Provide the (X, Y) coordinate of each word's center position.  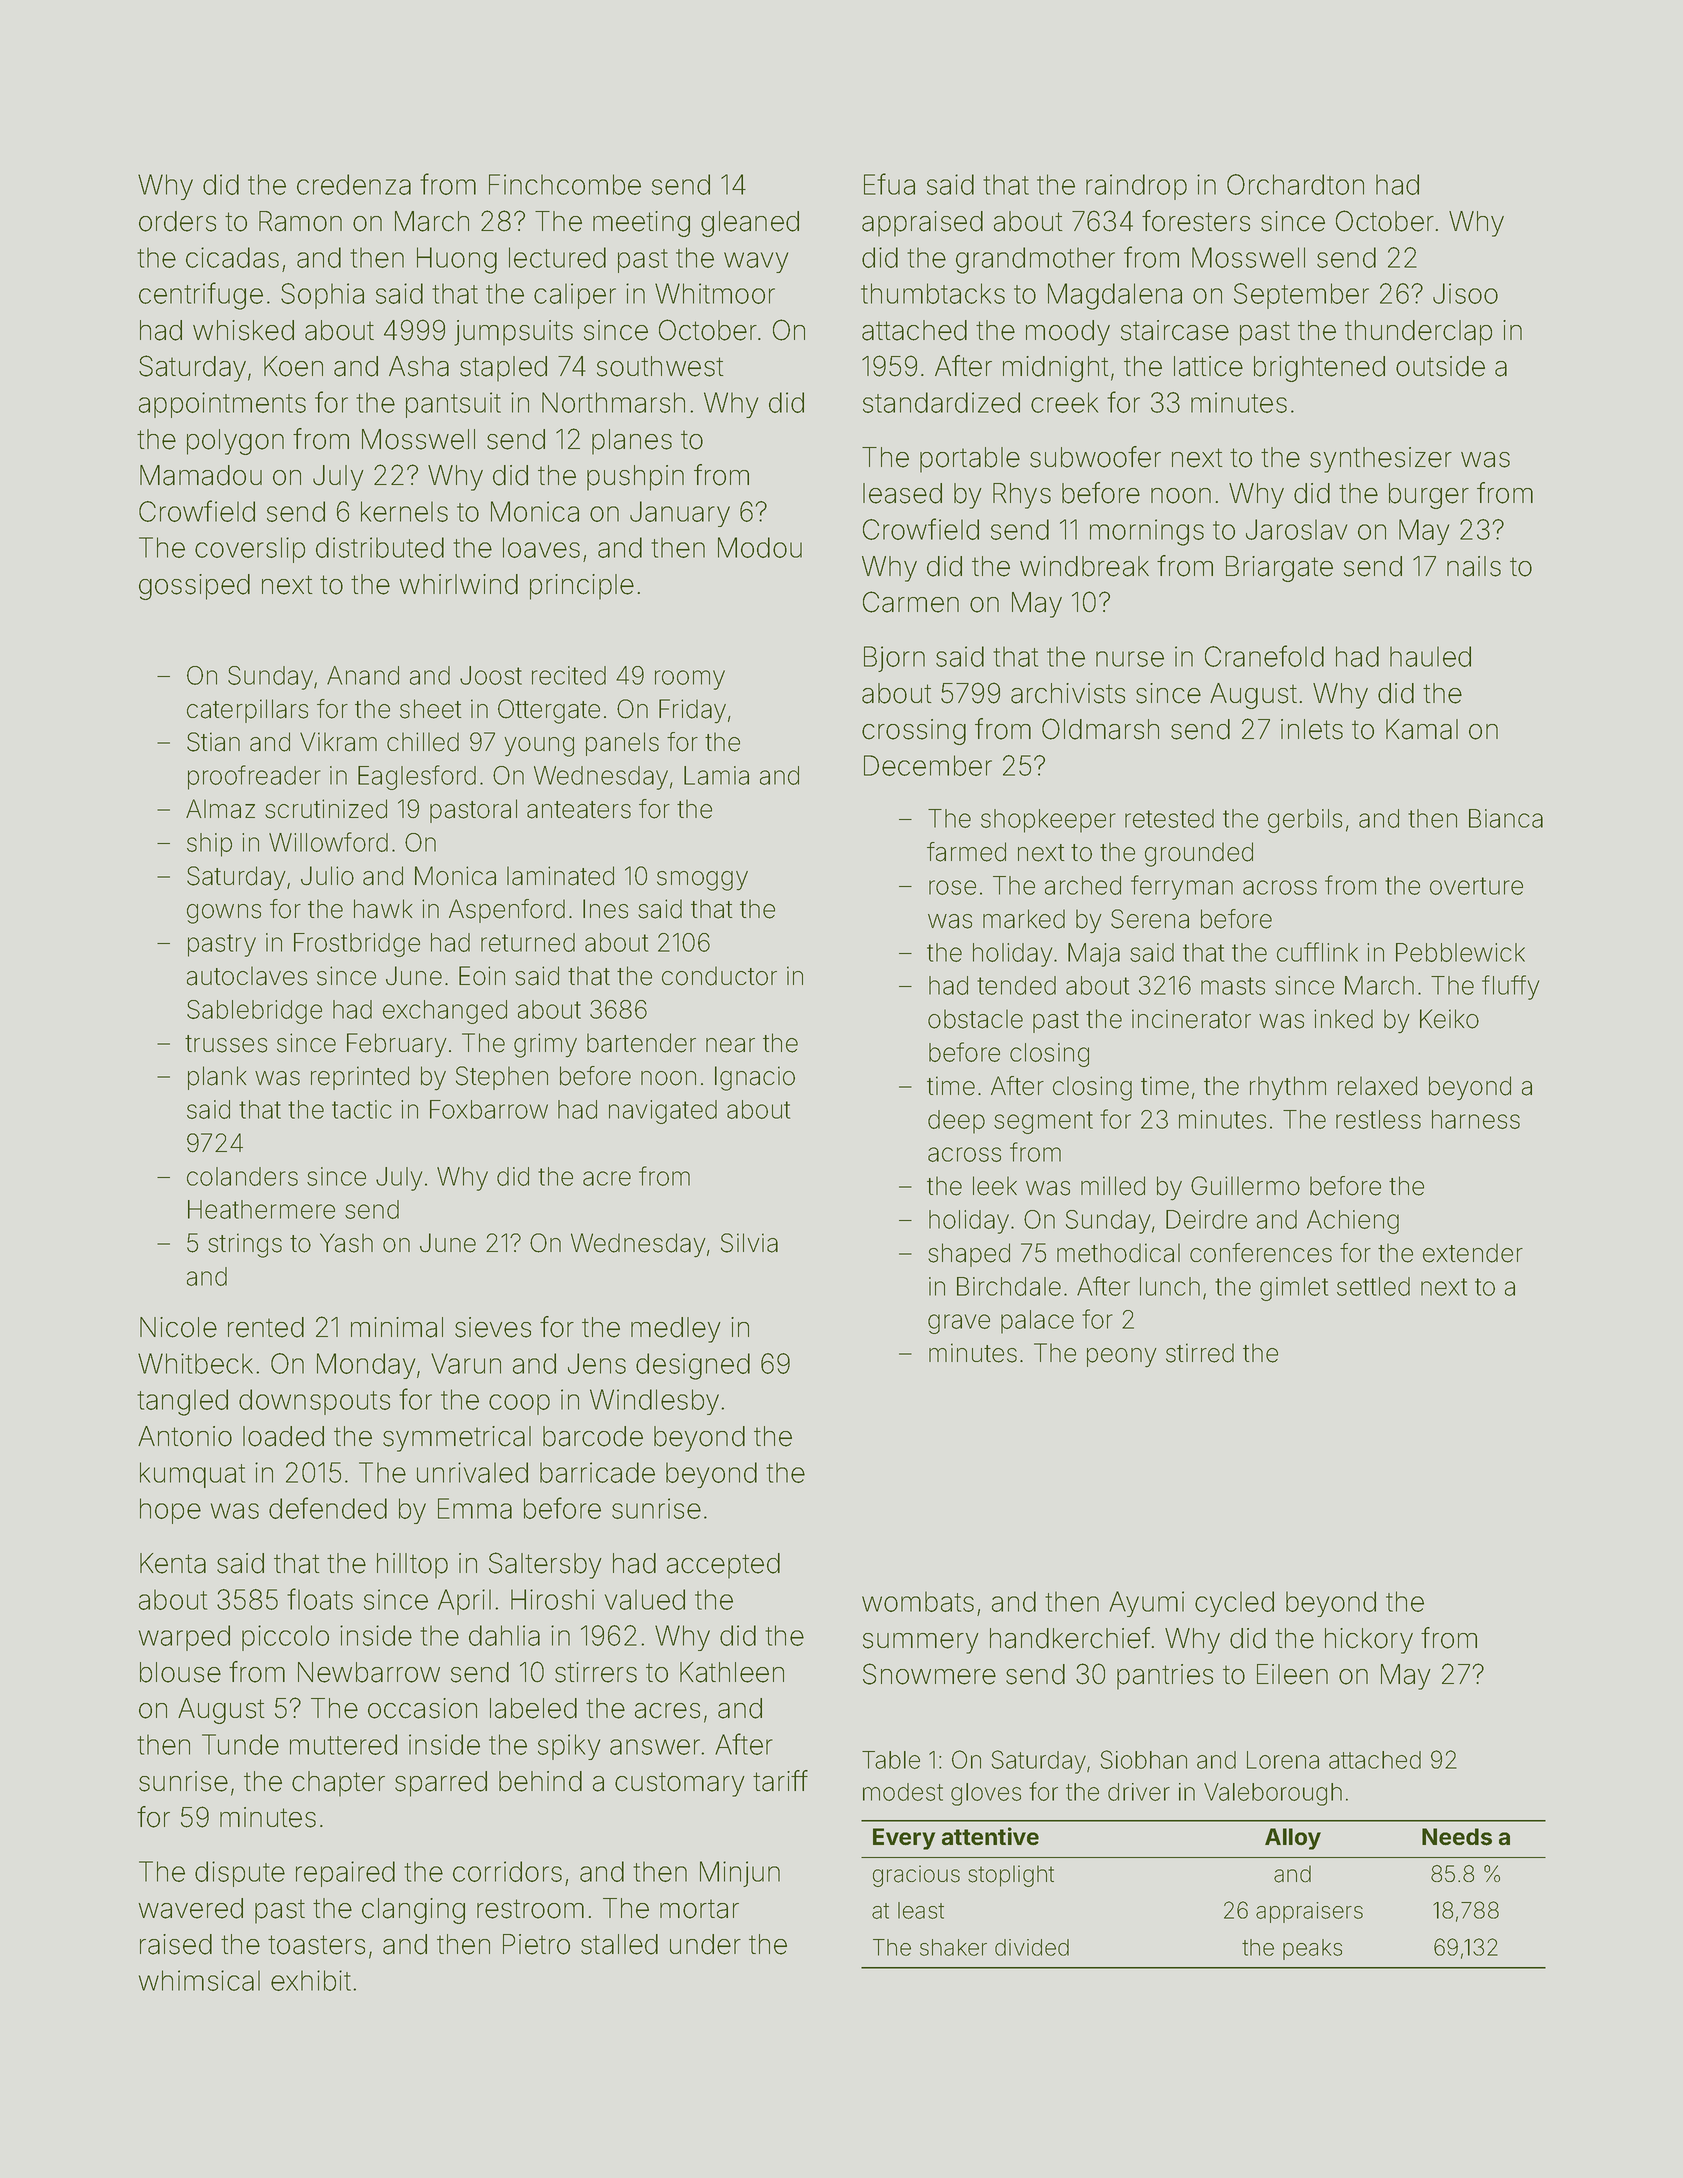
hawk (383, 909)
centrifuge (201, 296)
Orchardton (1295, 184)
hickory (1369, 1641)
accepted (723, 1566)
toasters (316, 1945)
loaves (541, 547)
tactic (362, 1109)
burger (1429, 496)
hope (170, 1511)
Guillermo (1245, 1186)
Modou (760, 547)
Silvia (749, 1243)
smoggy (702, 881)
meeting (641, 224)
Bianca (1506, 818)
